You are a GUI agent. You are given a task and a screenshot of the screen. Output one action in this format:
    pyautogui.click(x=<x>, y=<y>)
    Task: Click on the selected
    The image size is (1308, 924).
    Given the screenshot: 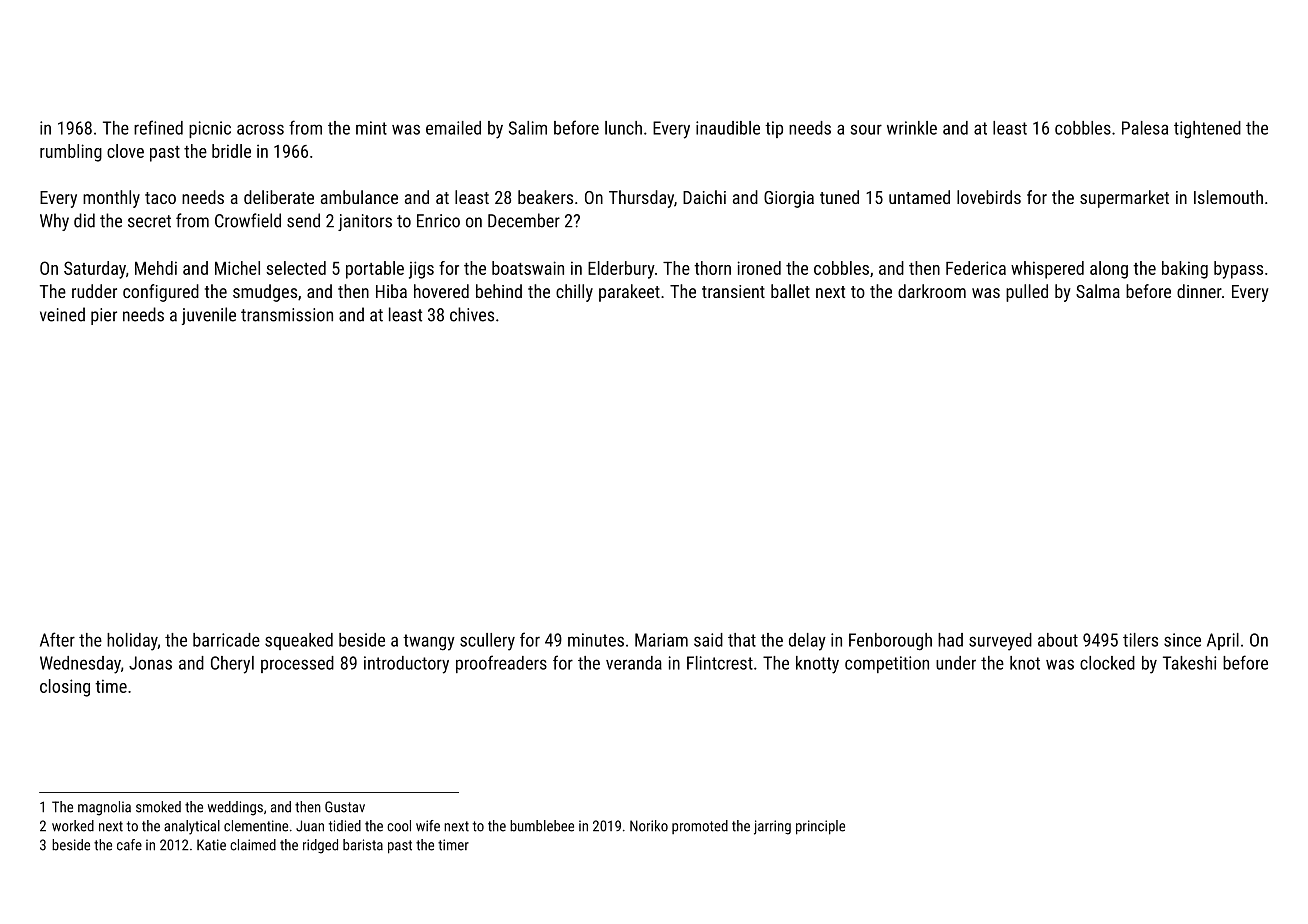 What is the action you would take?
    pyautogui.click(x=296, y=268)
